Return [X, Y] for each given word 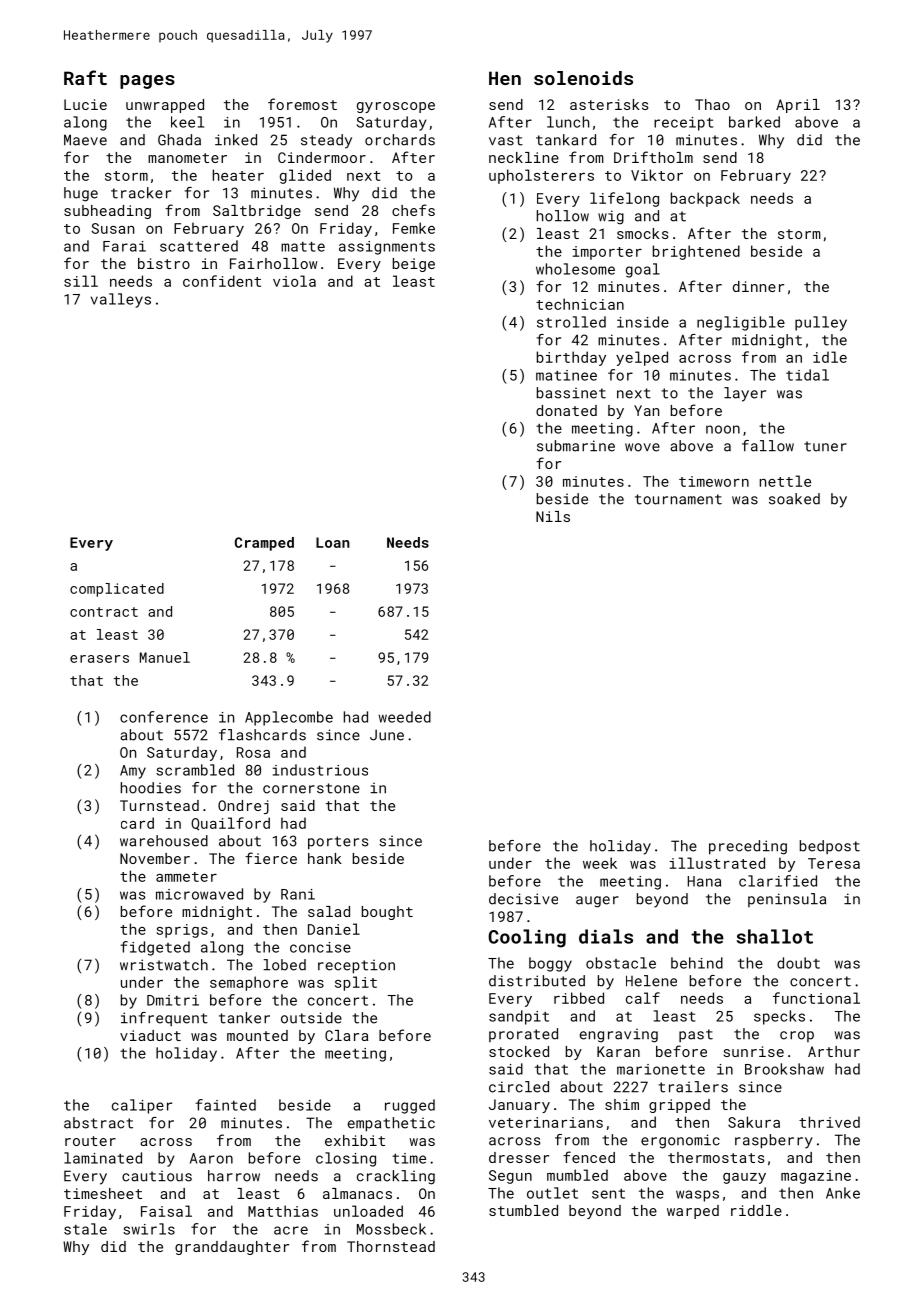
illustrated [717, 863]
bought [387, 913]
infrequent [164, 1019]
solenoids [583, 78]
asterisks [609, 104]
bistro [164, 263]
